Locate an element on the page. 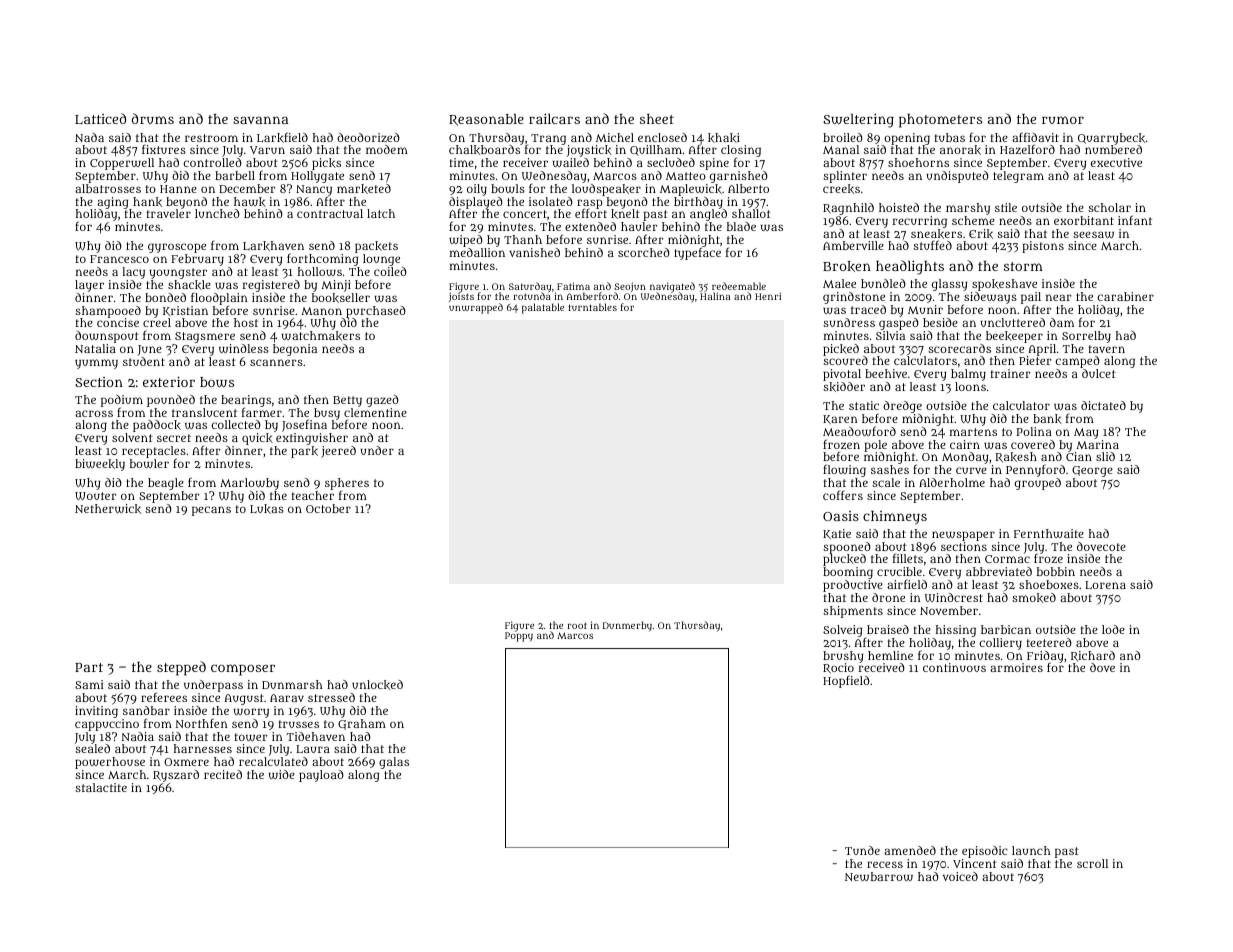  stalactite is located at coordinates (101, 787).
